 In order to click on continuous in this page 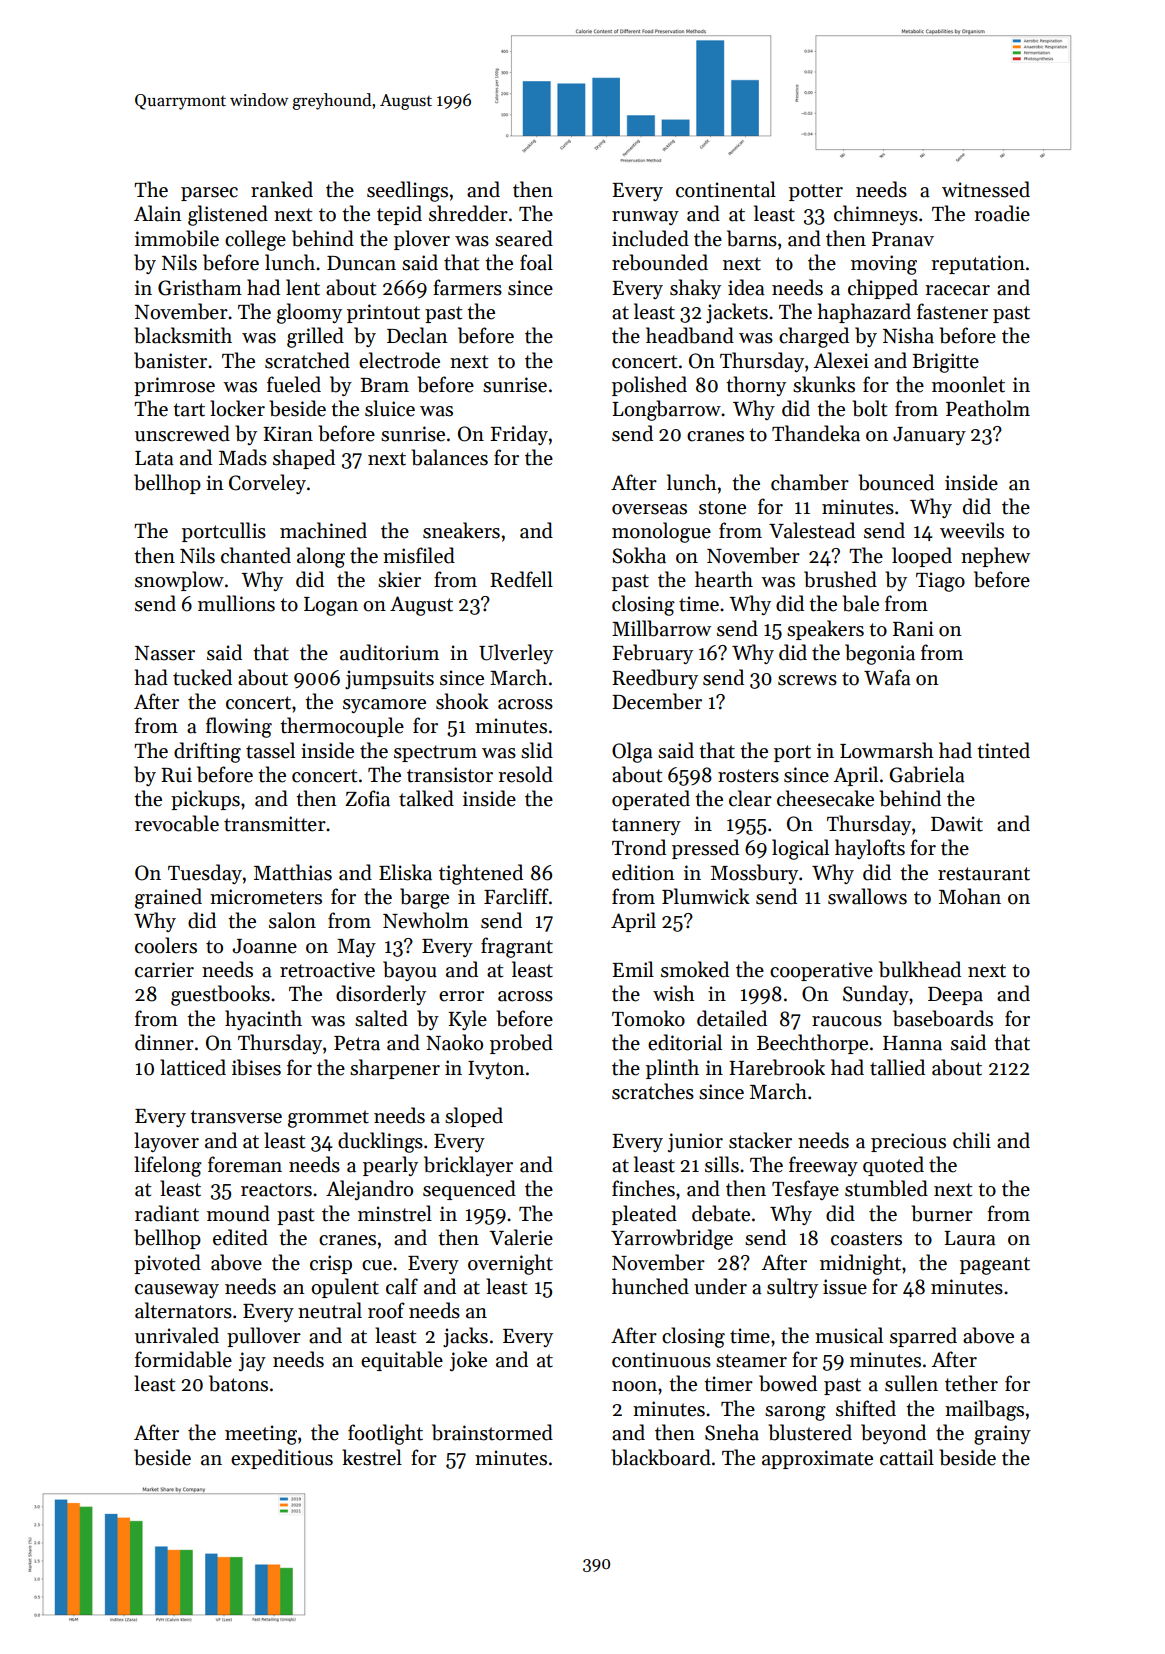, I will do `click(661, 1360)`.
